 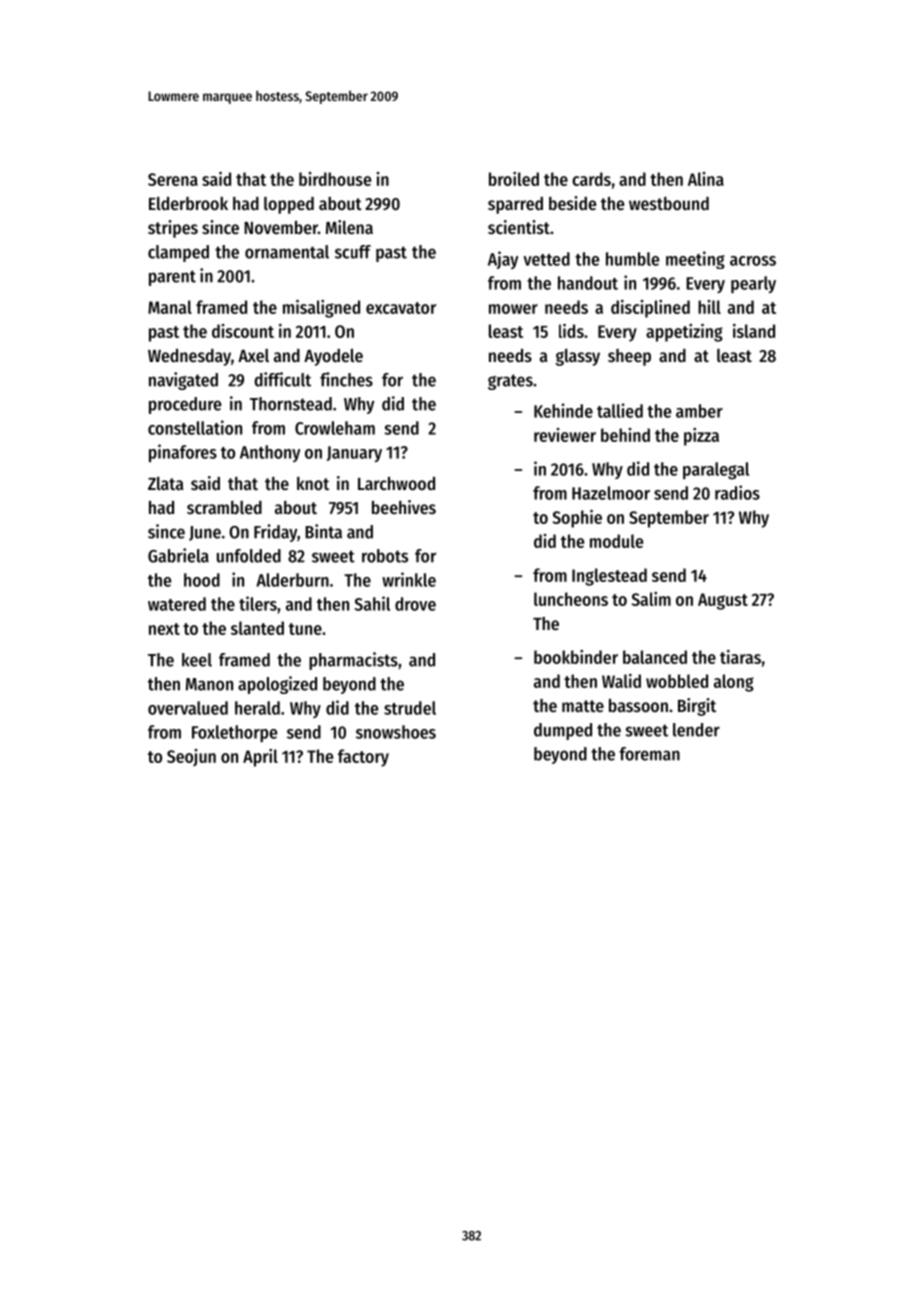 What do you see at coordinates (611, 493) in the document?
I see `Hazelmoor` at bounding box center [611, 493].
